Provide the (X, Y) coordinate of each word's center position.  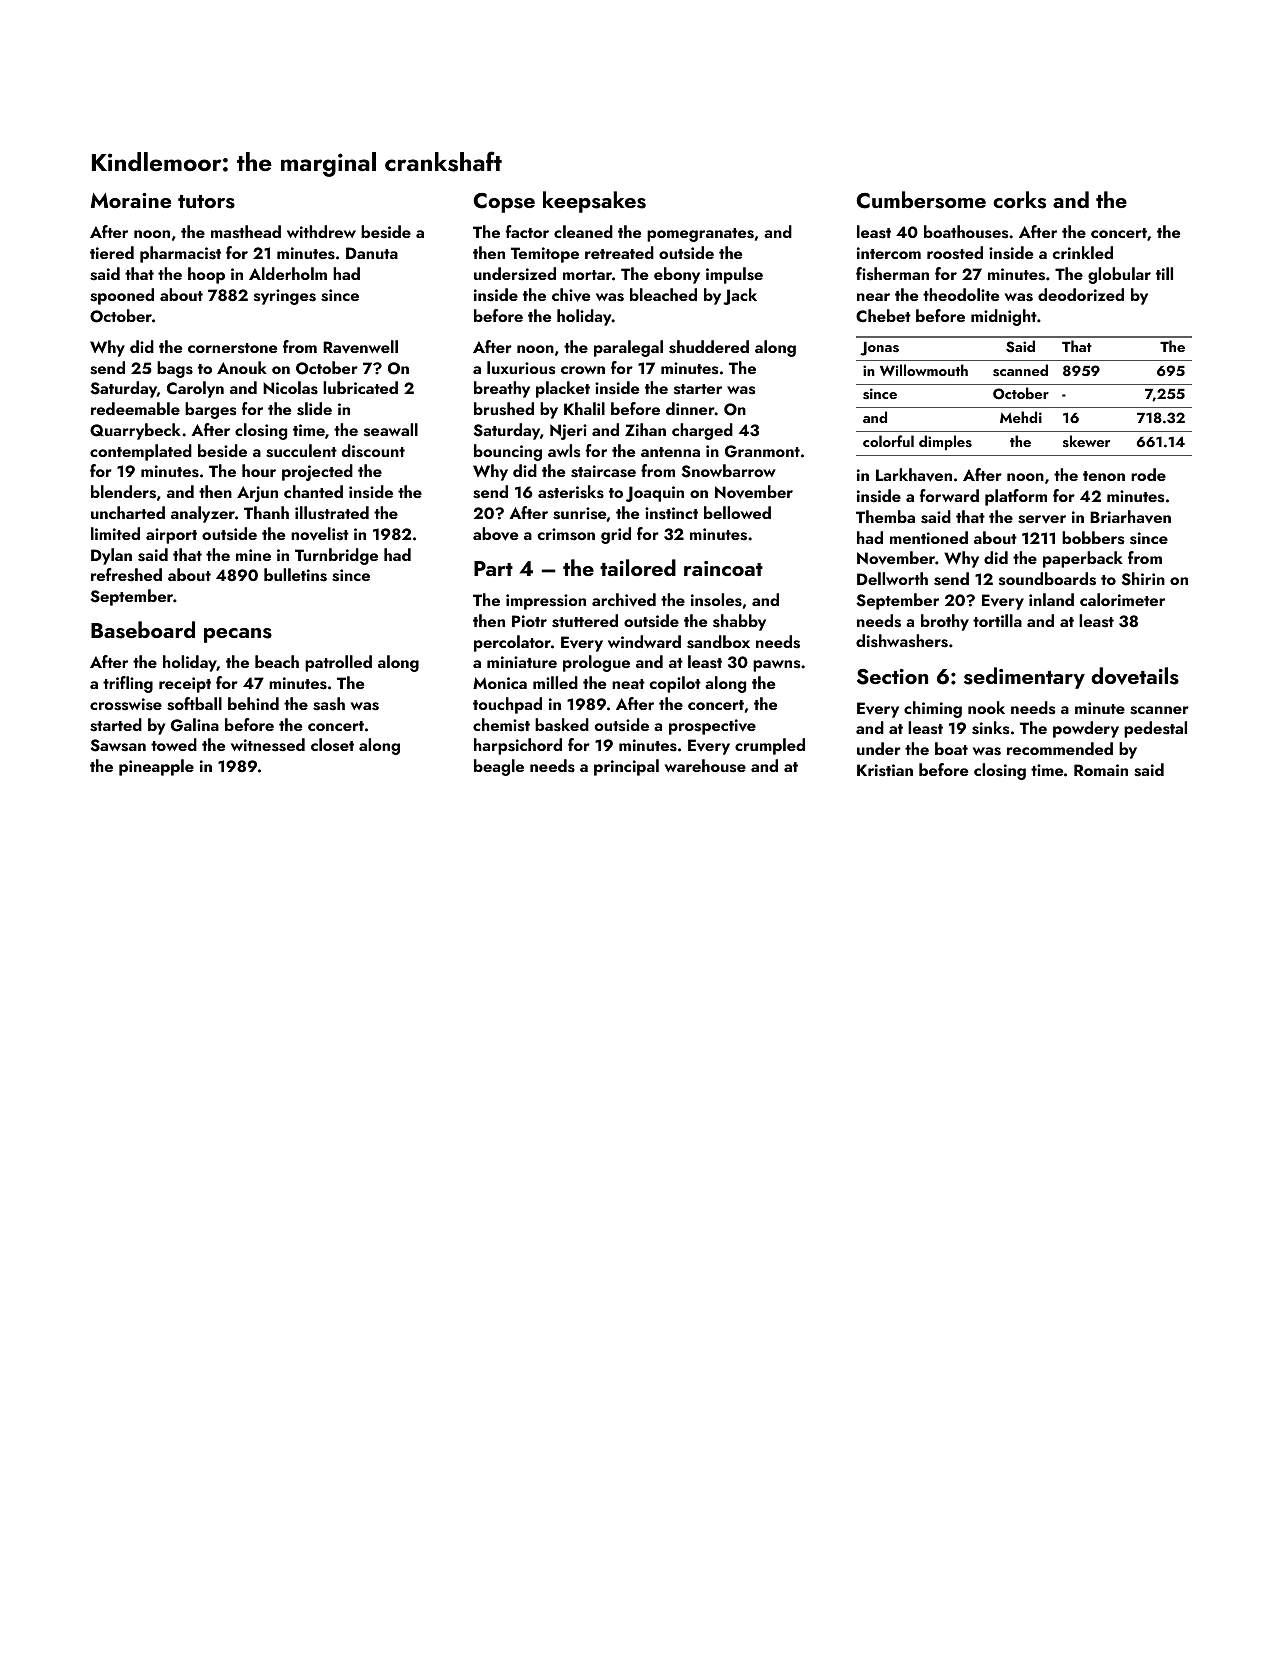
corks (1019, 200)
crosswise (126, 704)
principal (626, 767)
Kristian (885, 770)
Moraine (131, 200)
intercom (889, 253)
